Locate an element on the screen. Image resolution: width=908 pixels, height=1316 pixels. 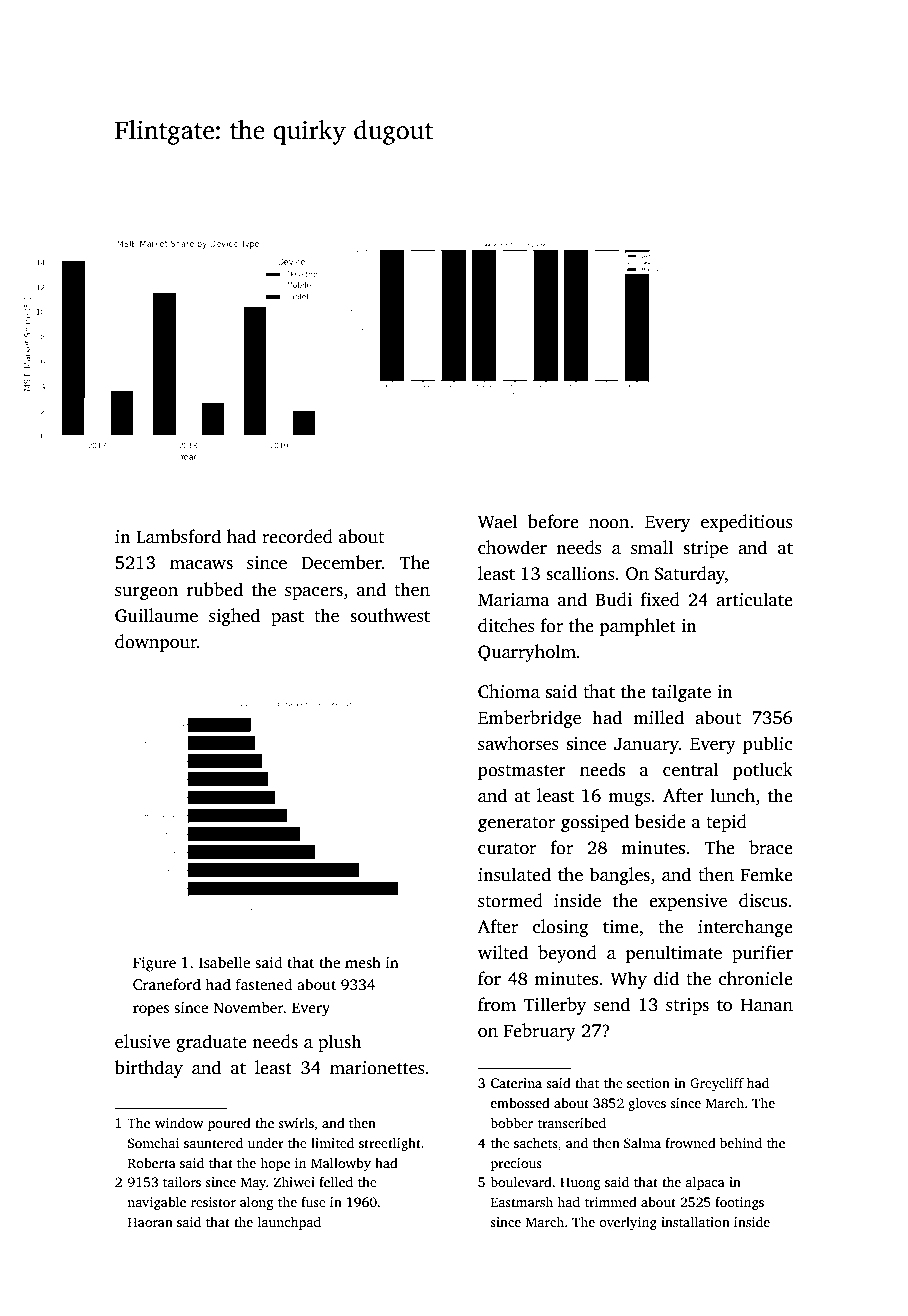
gloves is located at coordinates (647, 1104).
